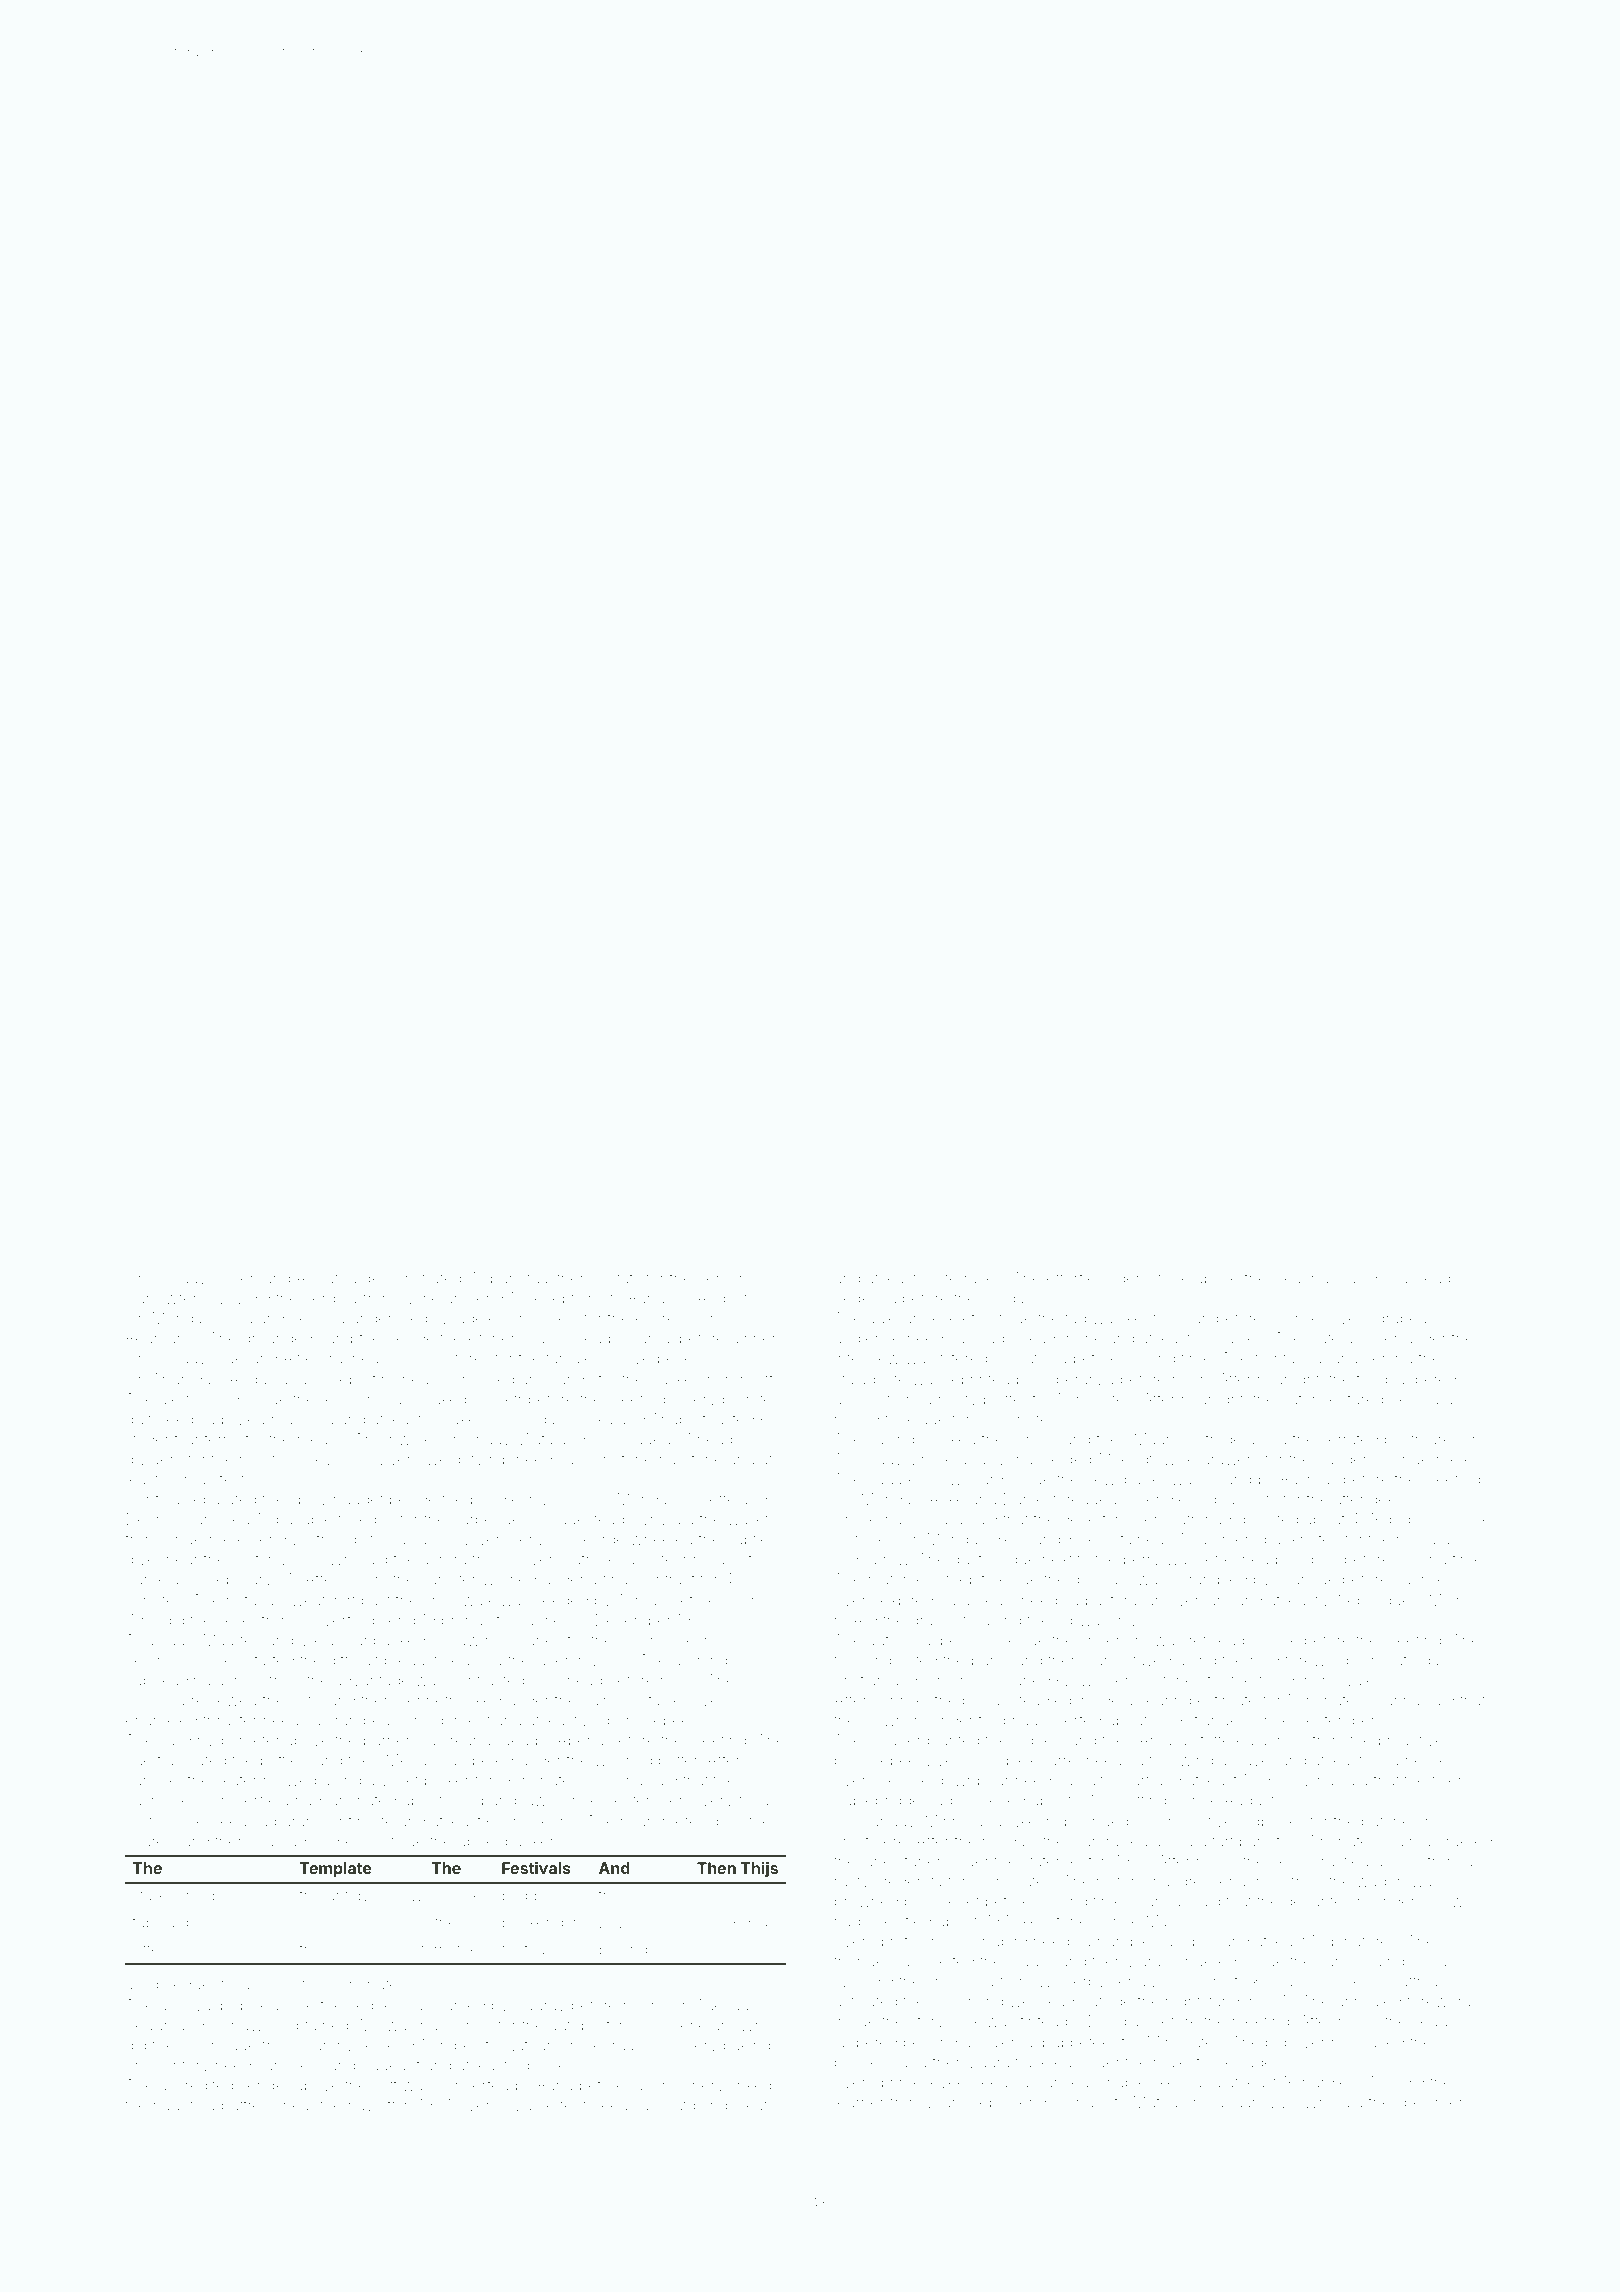 Image resolution: width=1620 pixels, height=2292 pixels. Describe the element at coordinates (1464, 1841) in the page. I see `ordered` at that location.
